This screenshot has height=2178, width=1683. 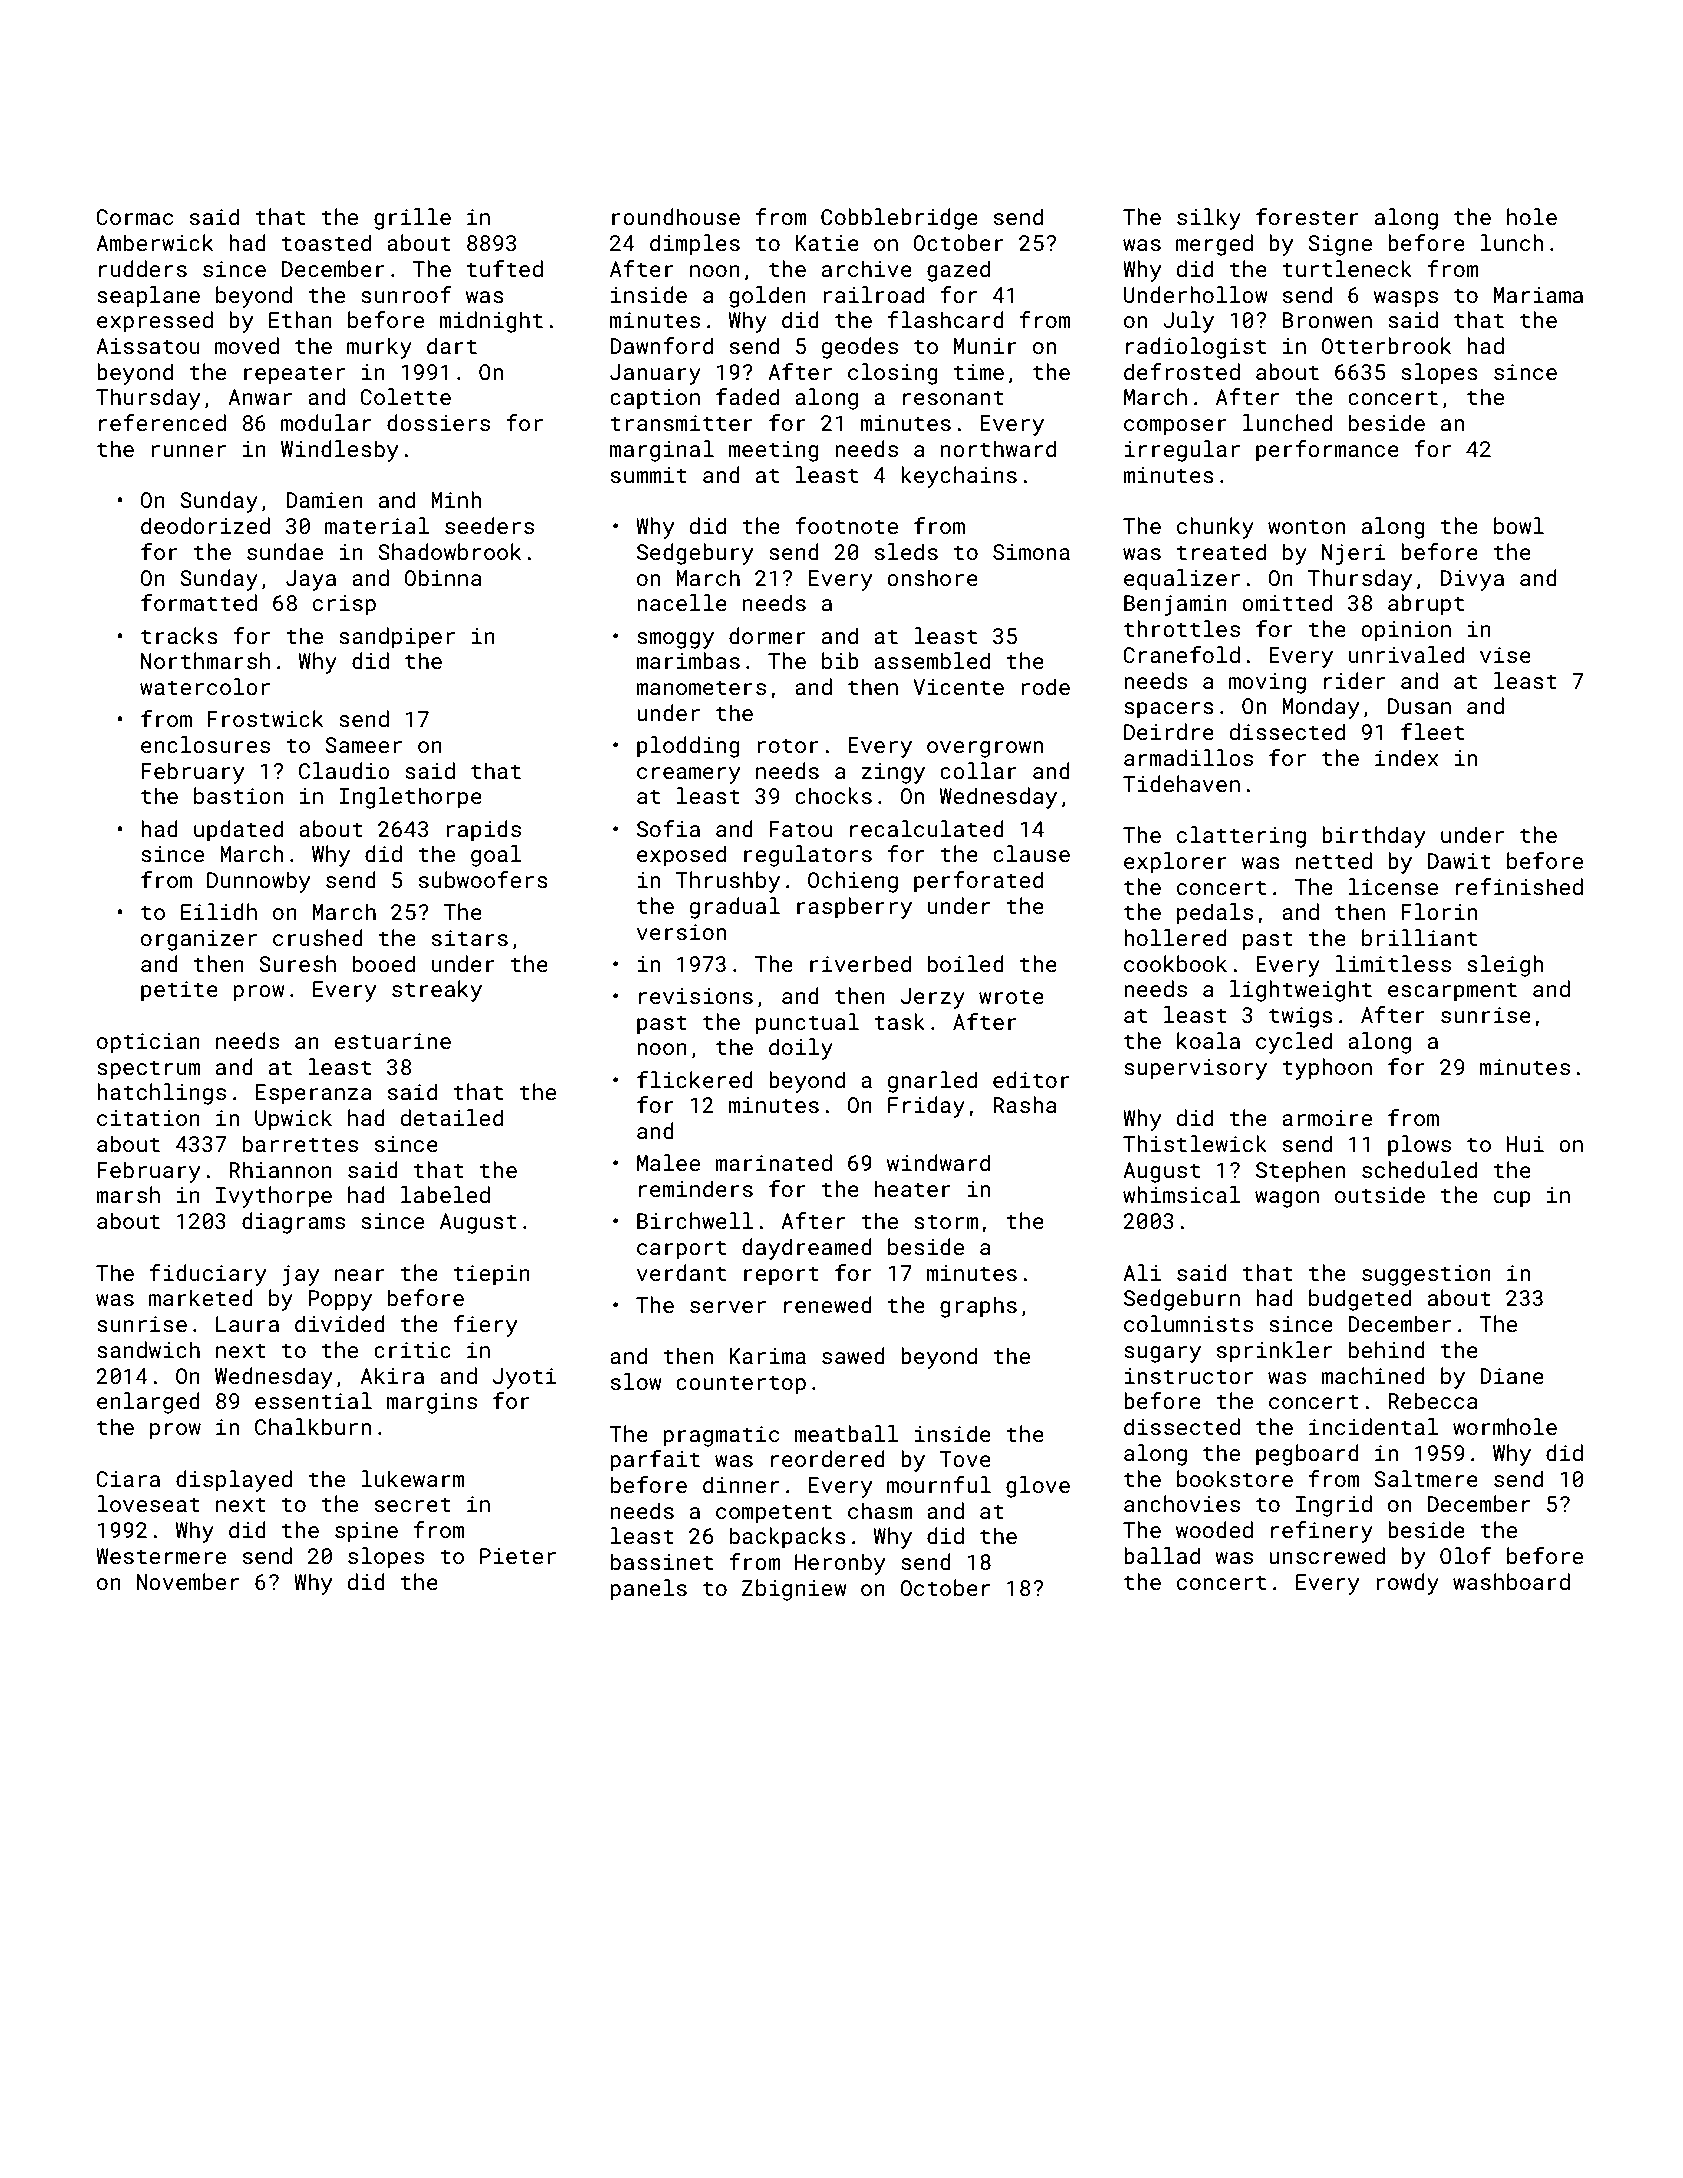 What do you see at coordinates (840, 1564) in the screenshot?
I see `Heronby` at bounding box center [840, 1564].
